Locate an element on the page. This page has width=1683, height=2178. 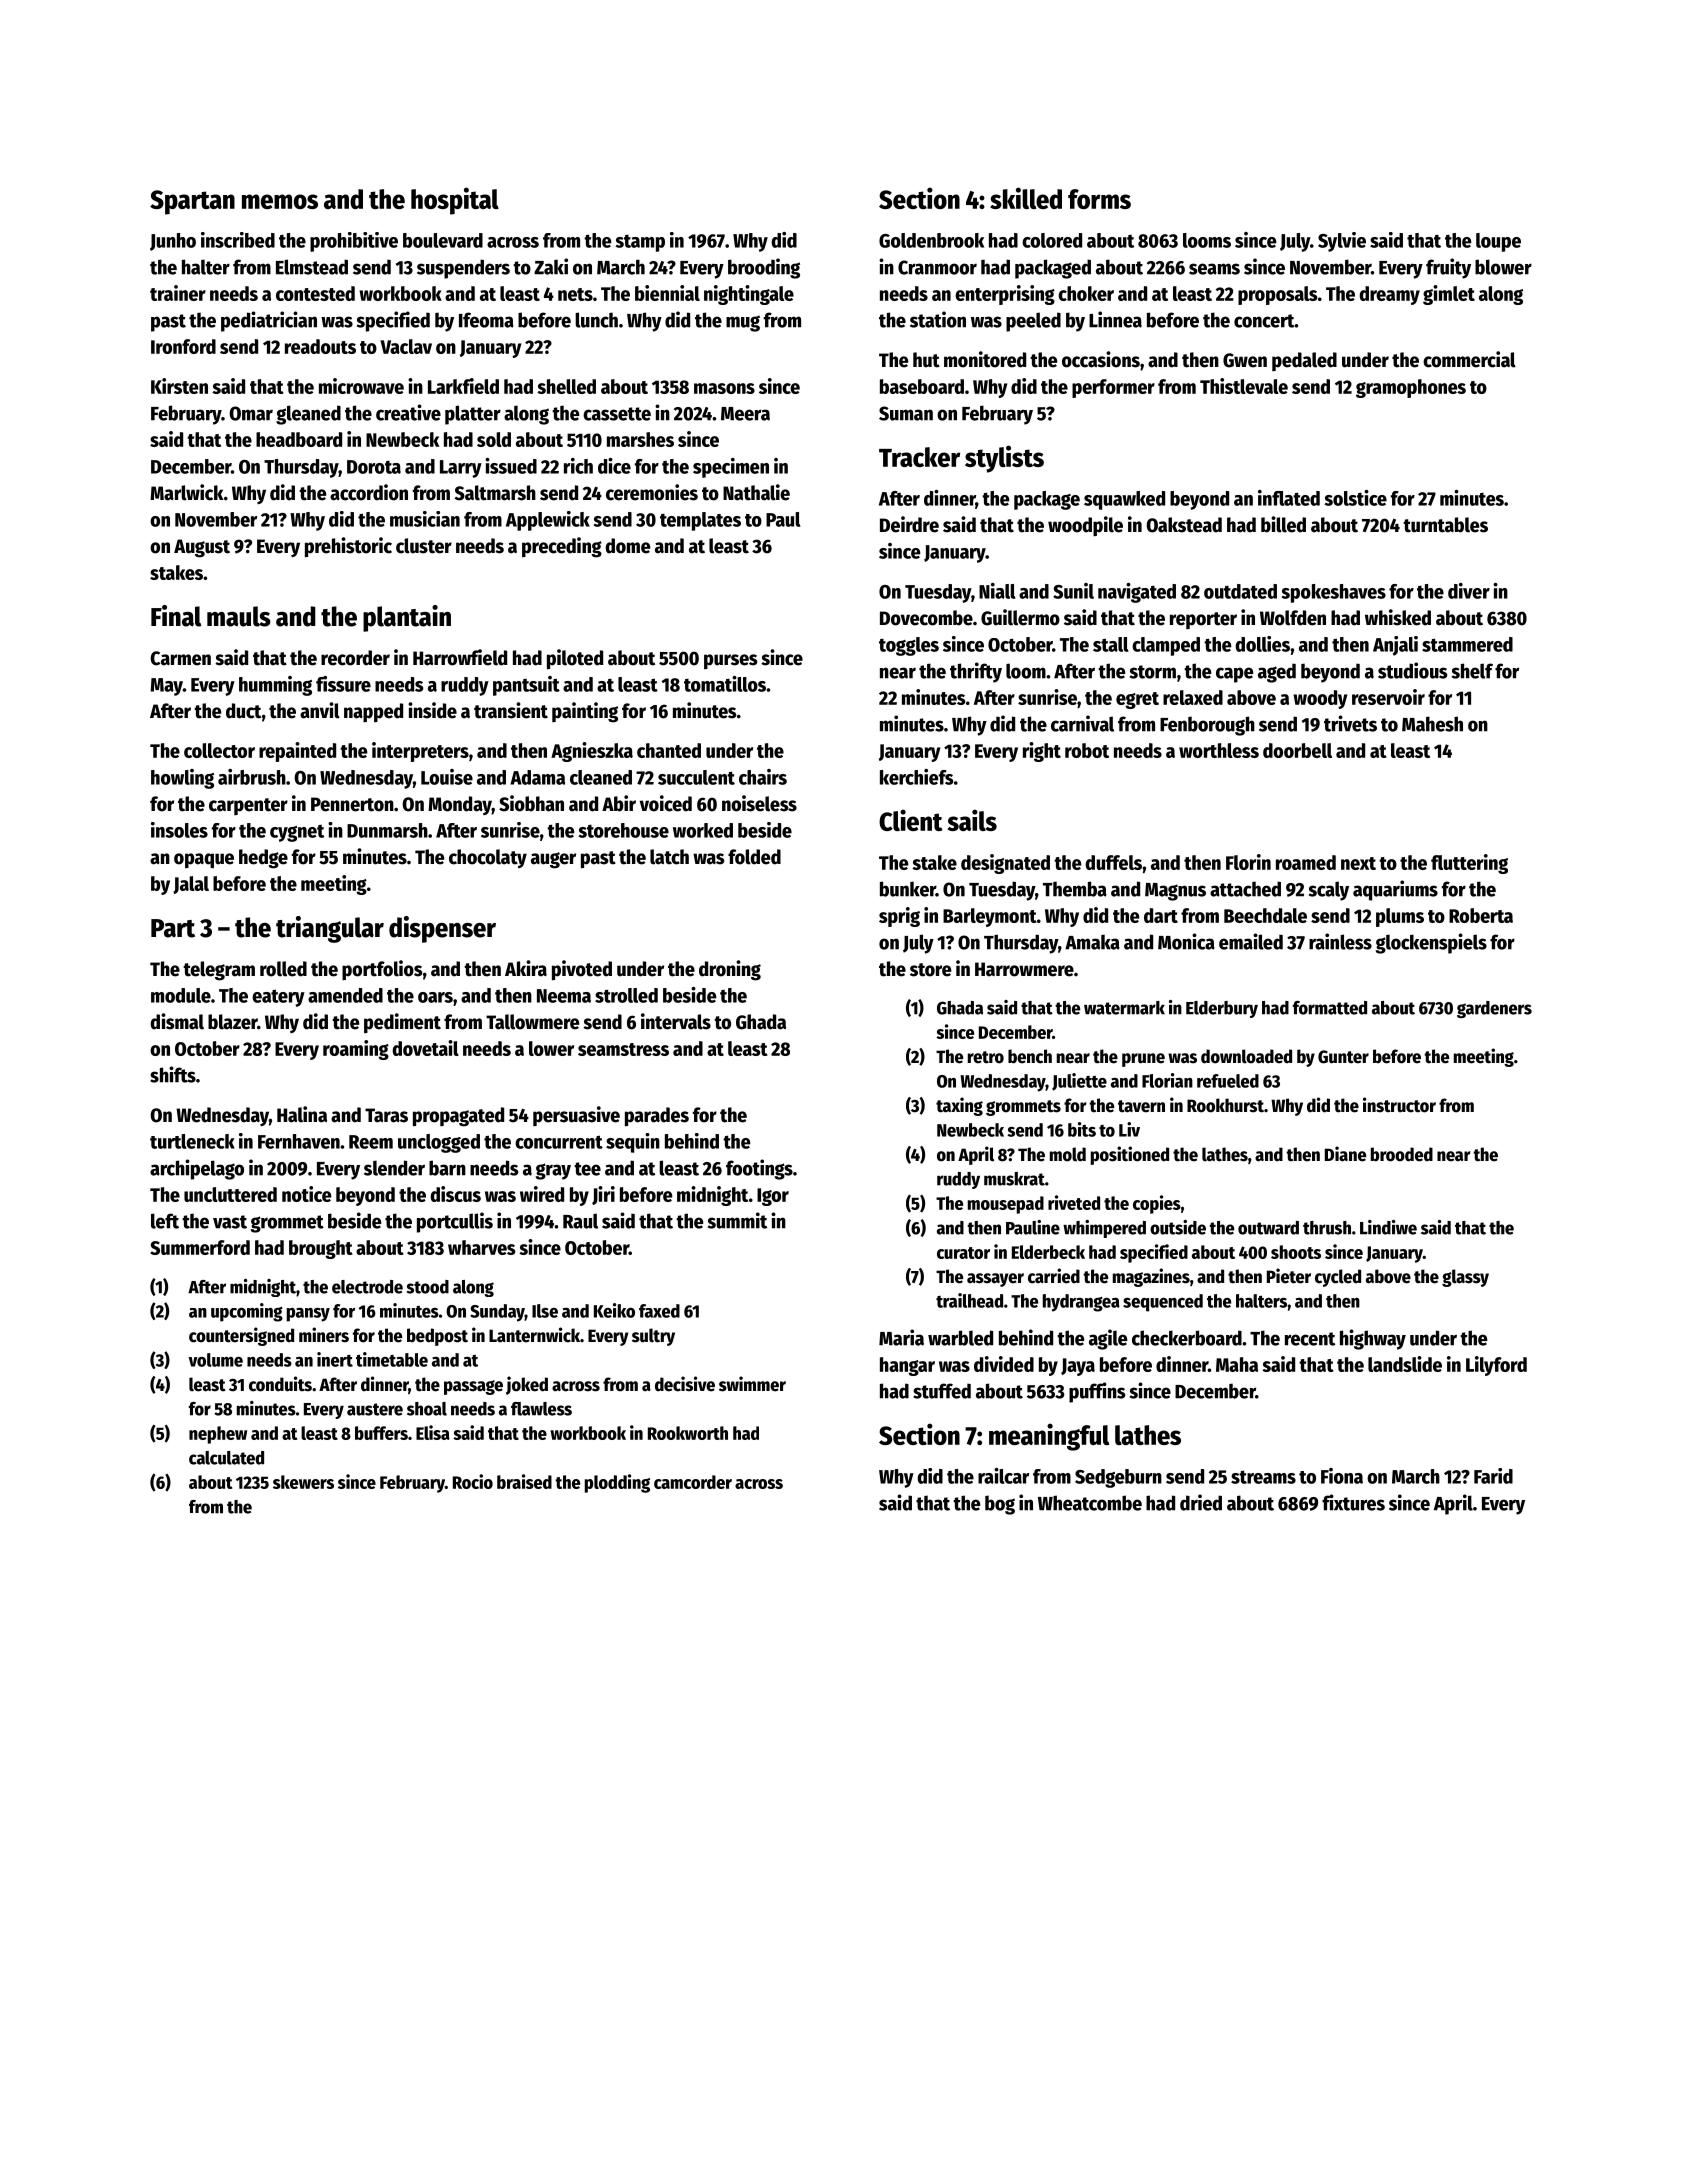
chairs is located at coordinates (763, 777).
